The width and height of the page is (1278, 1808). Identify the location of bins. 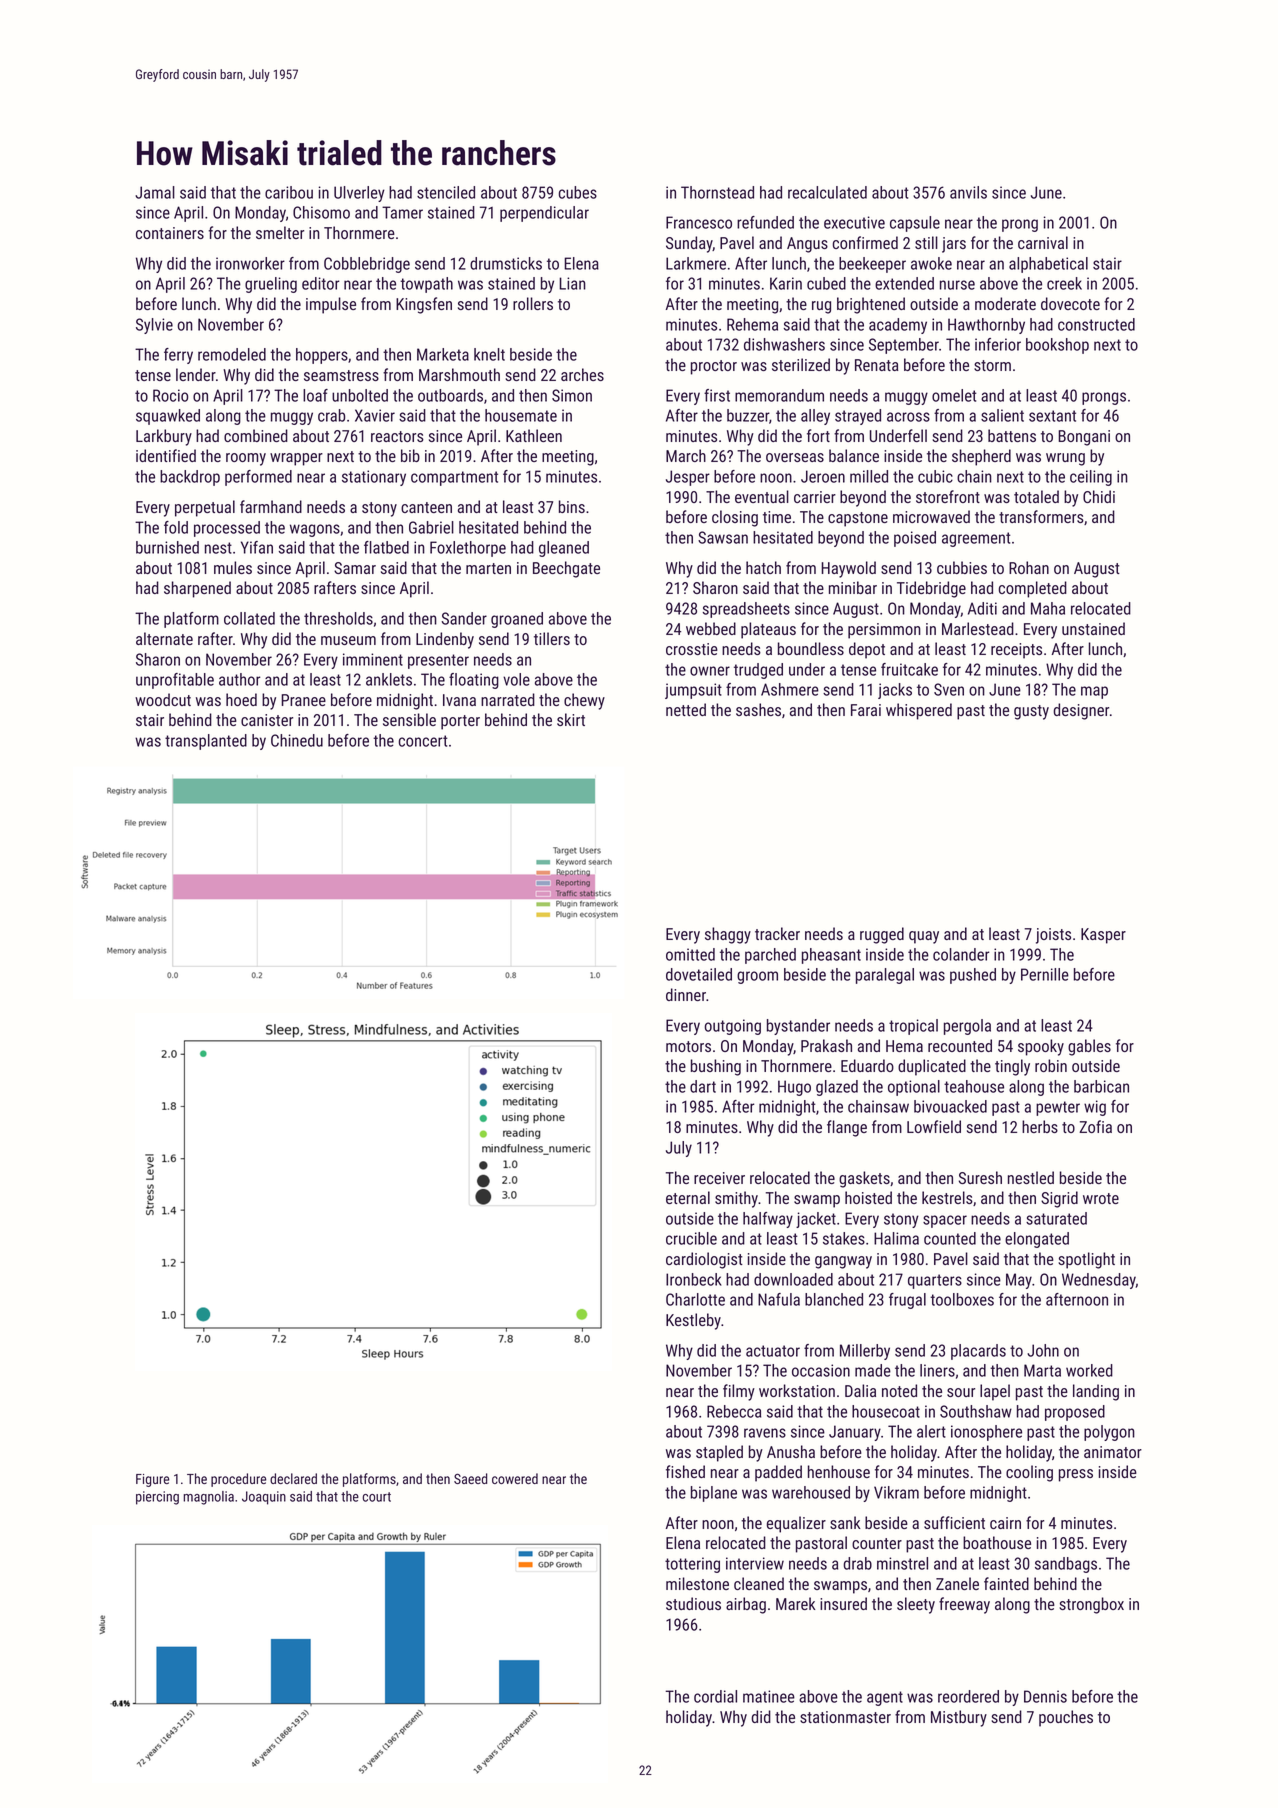
(572, 506).
